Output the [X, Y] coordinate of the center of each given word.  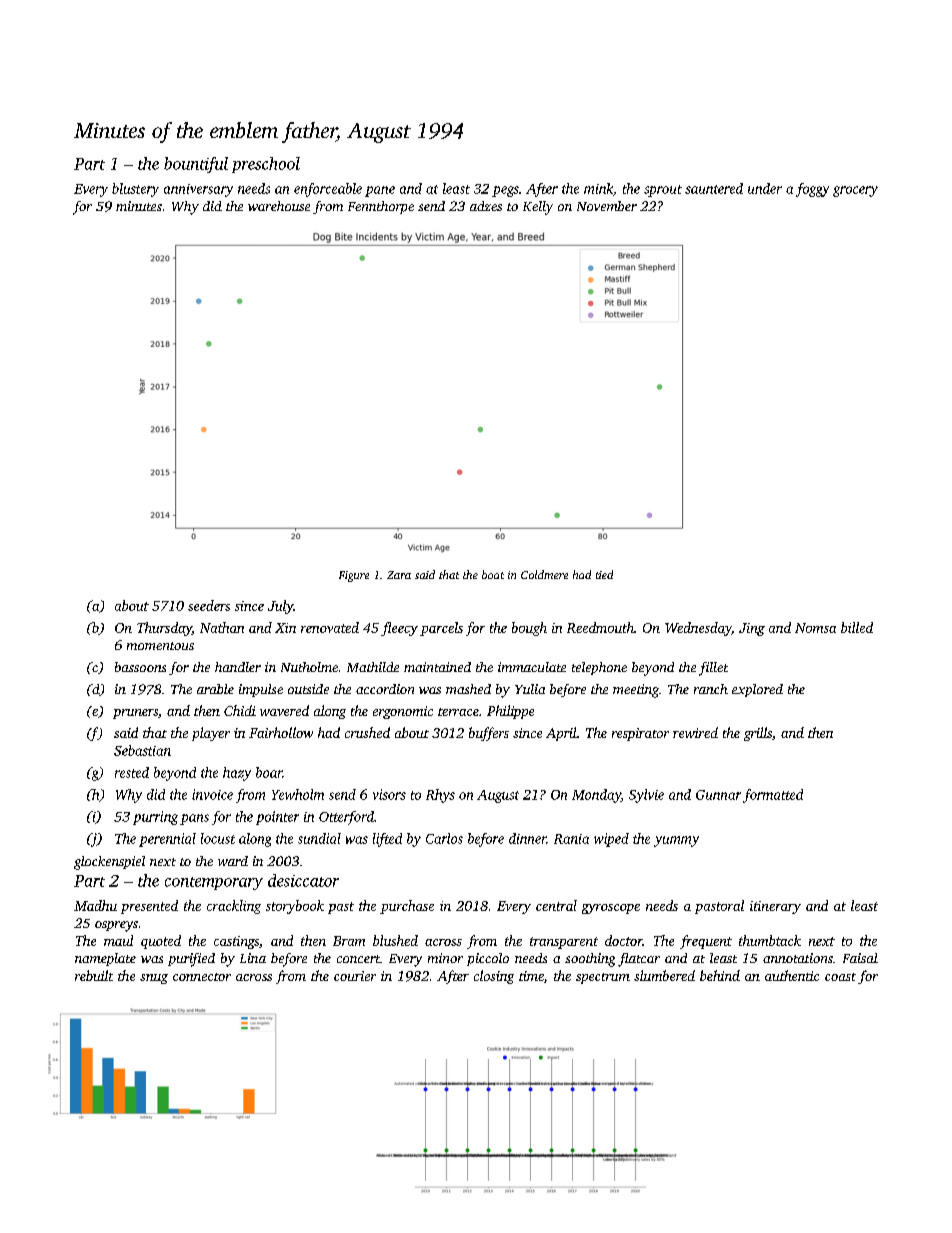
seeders [209, 605]
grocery [855, 191]
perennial [167, 840]
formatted [773, 796]
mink [598, 188]
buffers [489, 734]
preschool [266, 165]
